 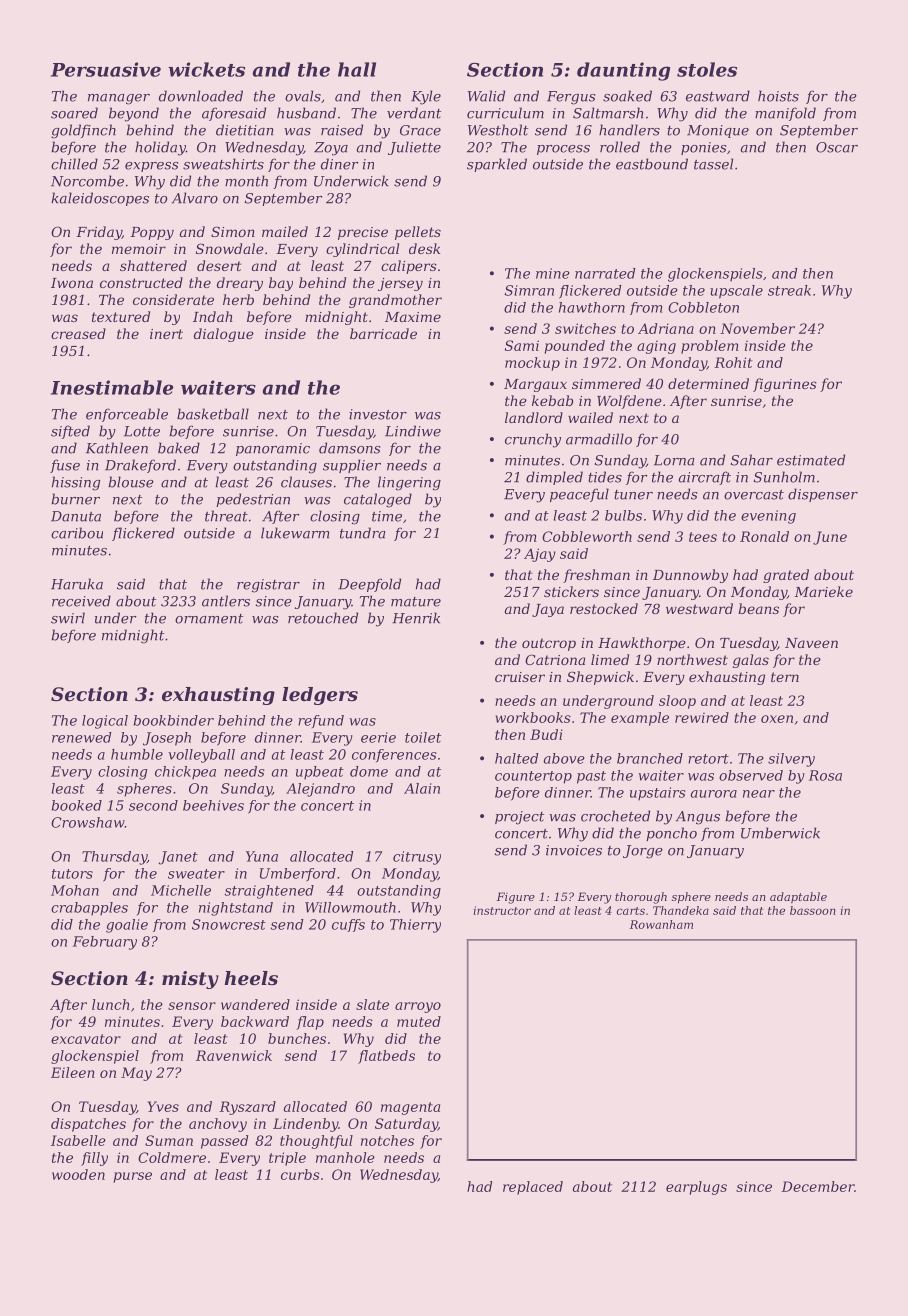 I want to click on figurines, so click(x=785, y=385).
